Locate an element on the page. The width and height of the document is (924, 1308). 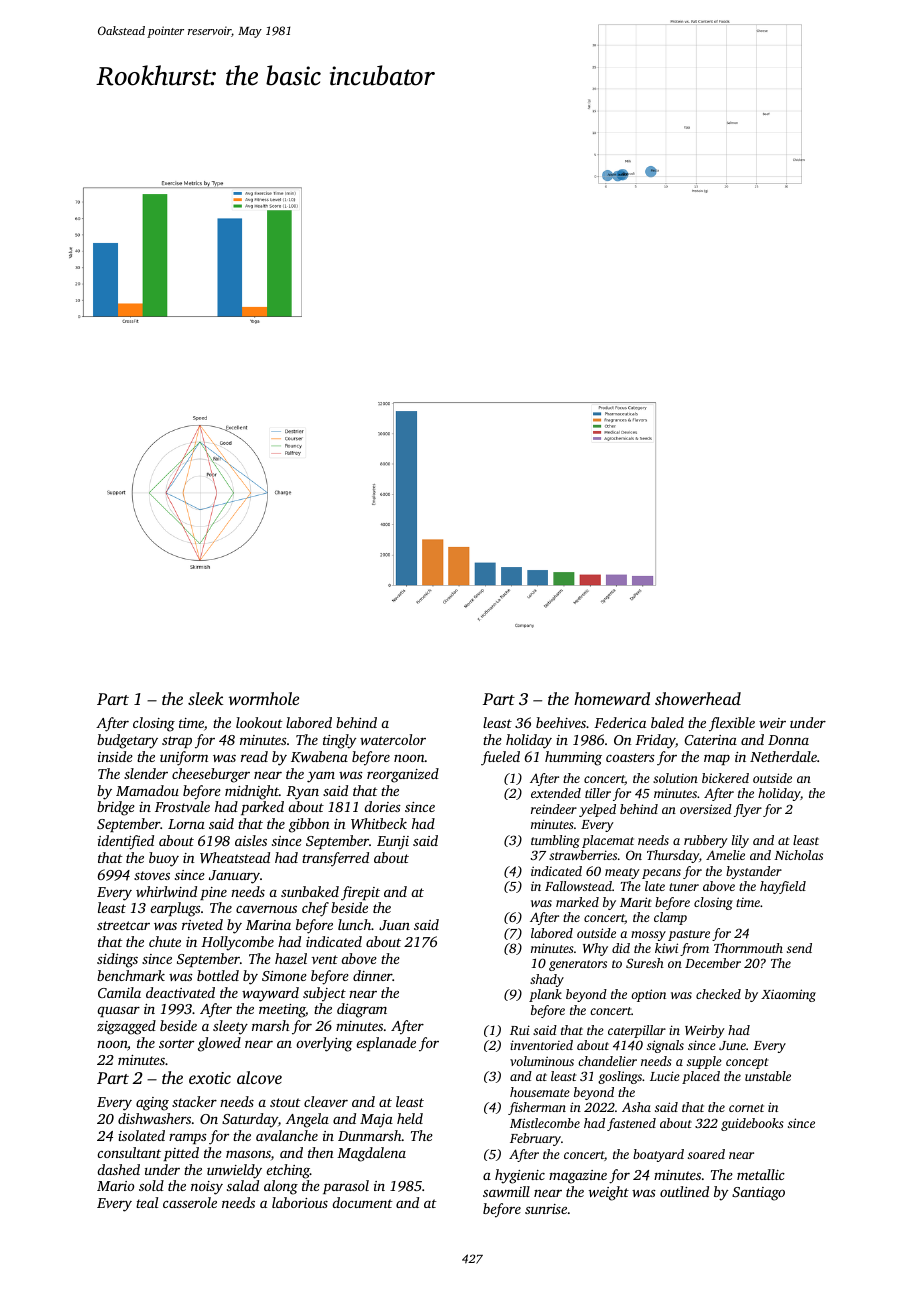
Netherdale is located at coordinates (783, 756).
